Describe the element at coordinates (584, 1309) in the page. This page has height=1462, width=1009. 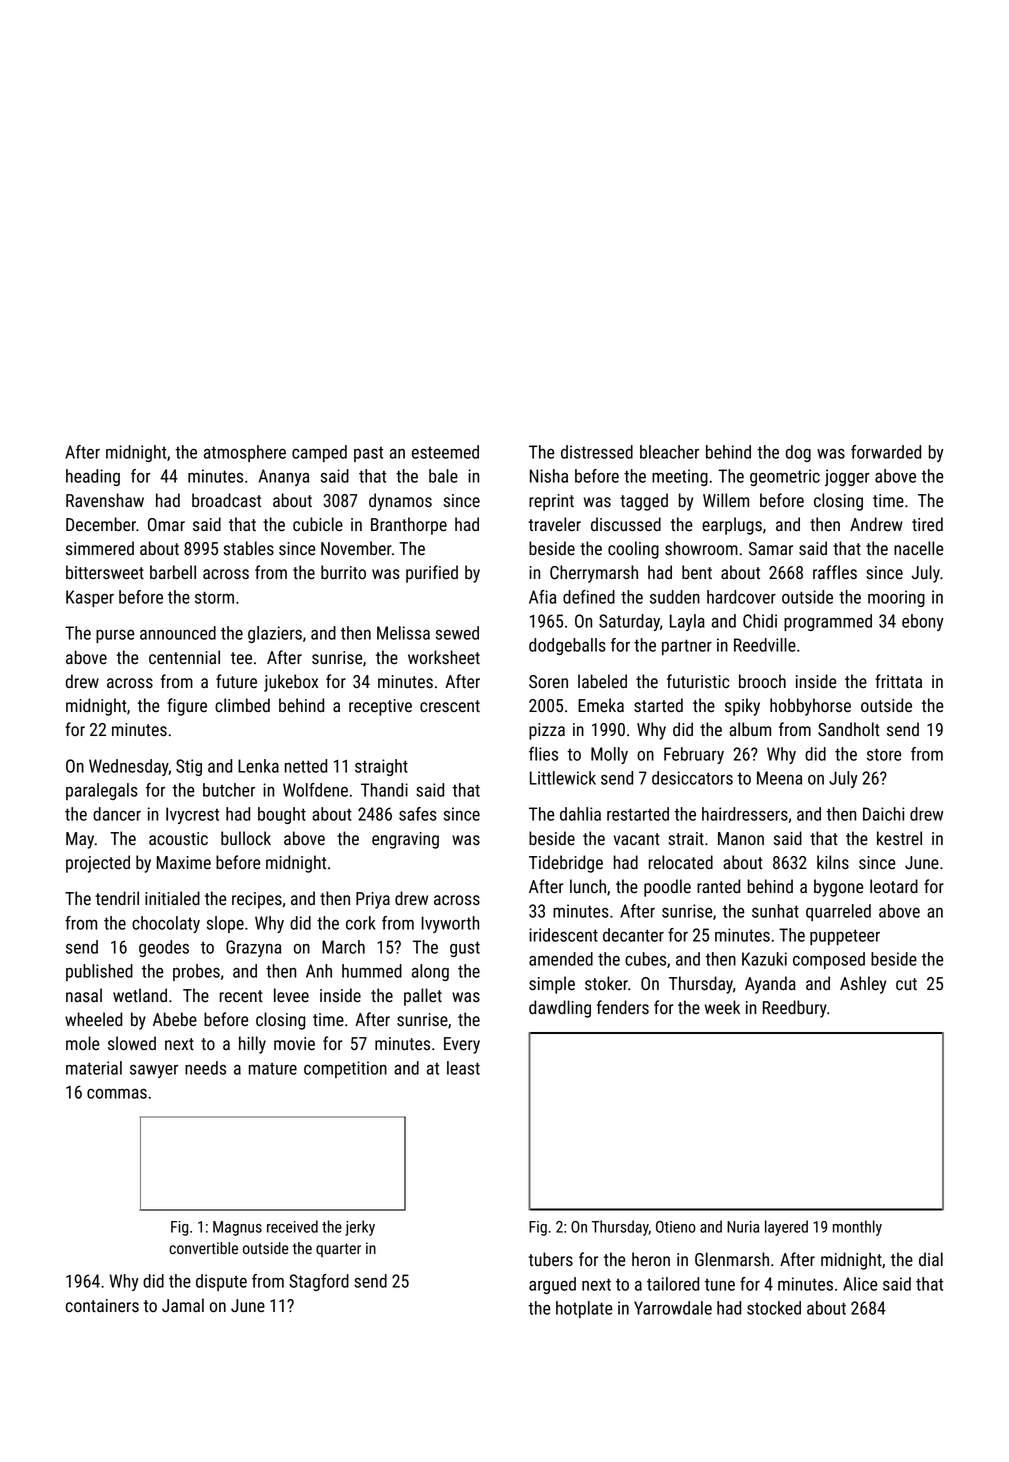
I see `hotplate` at that location.
